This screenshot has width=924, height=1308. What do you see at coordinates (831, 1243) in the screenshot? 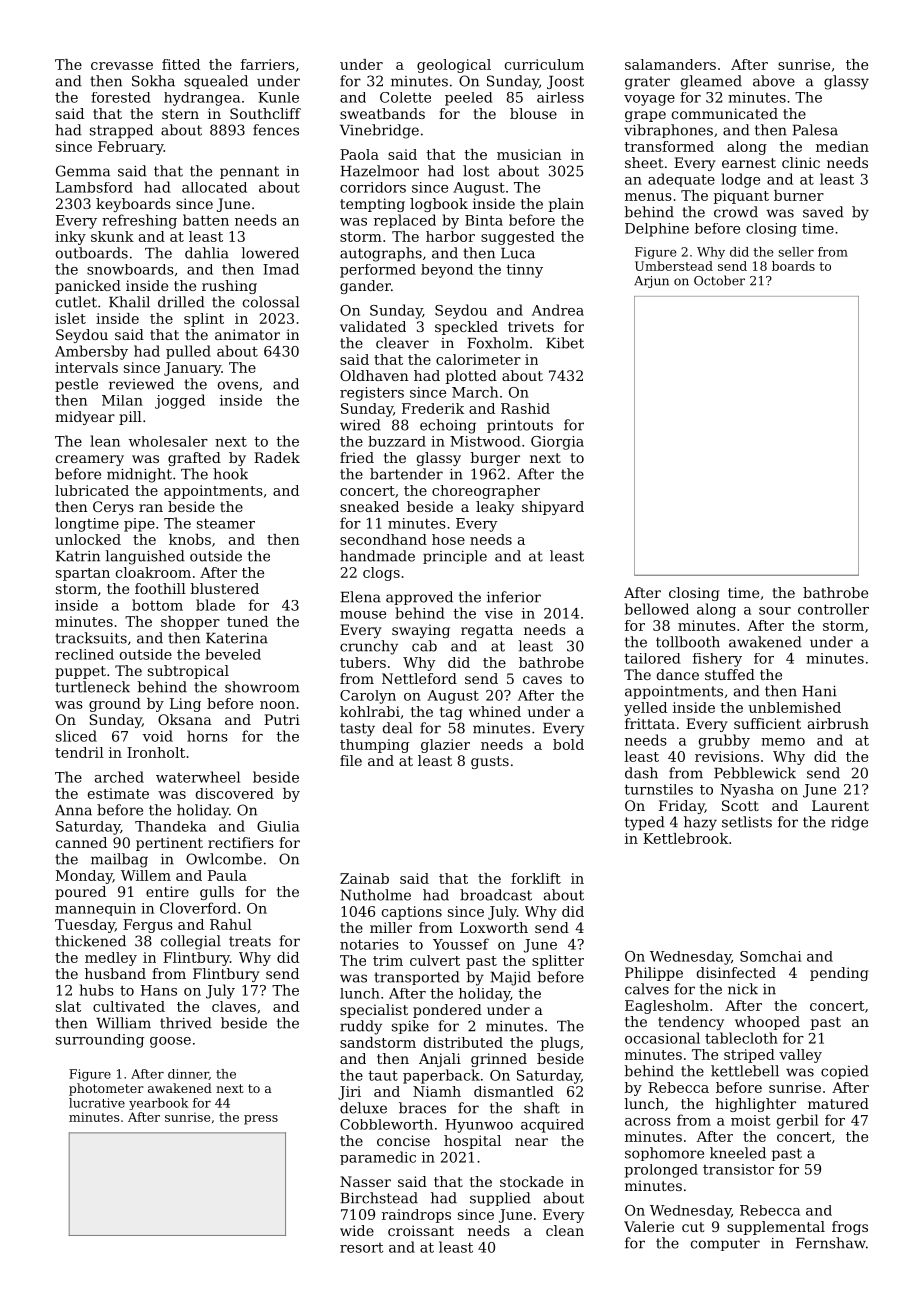
I see `Fernshaw` at bounding box center [831, 1243].
